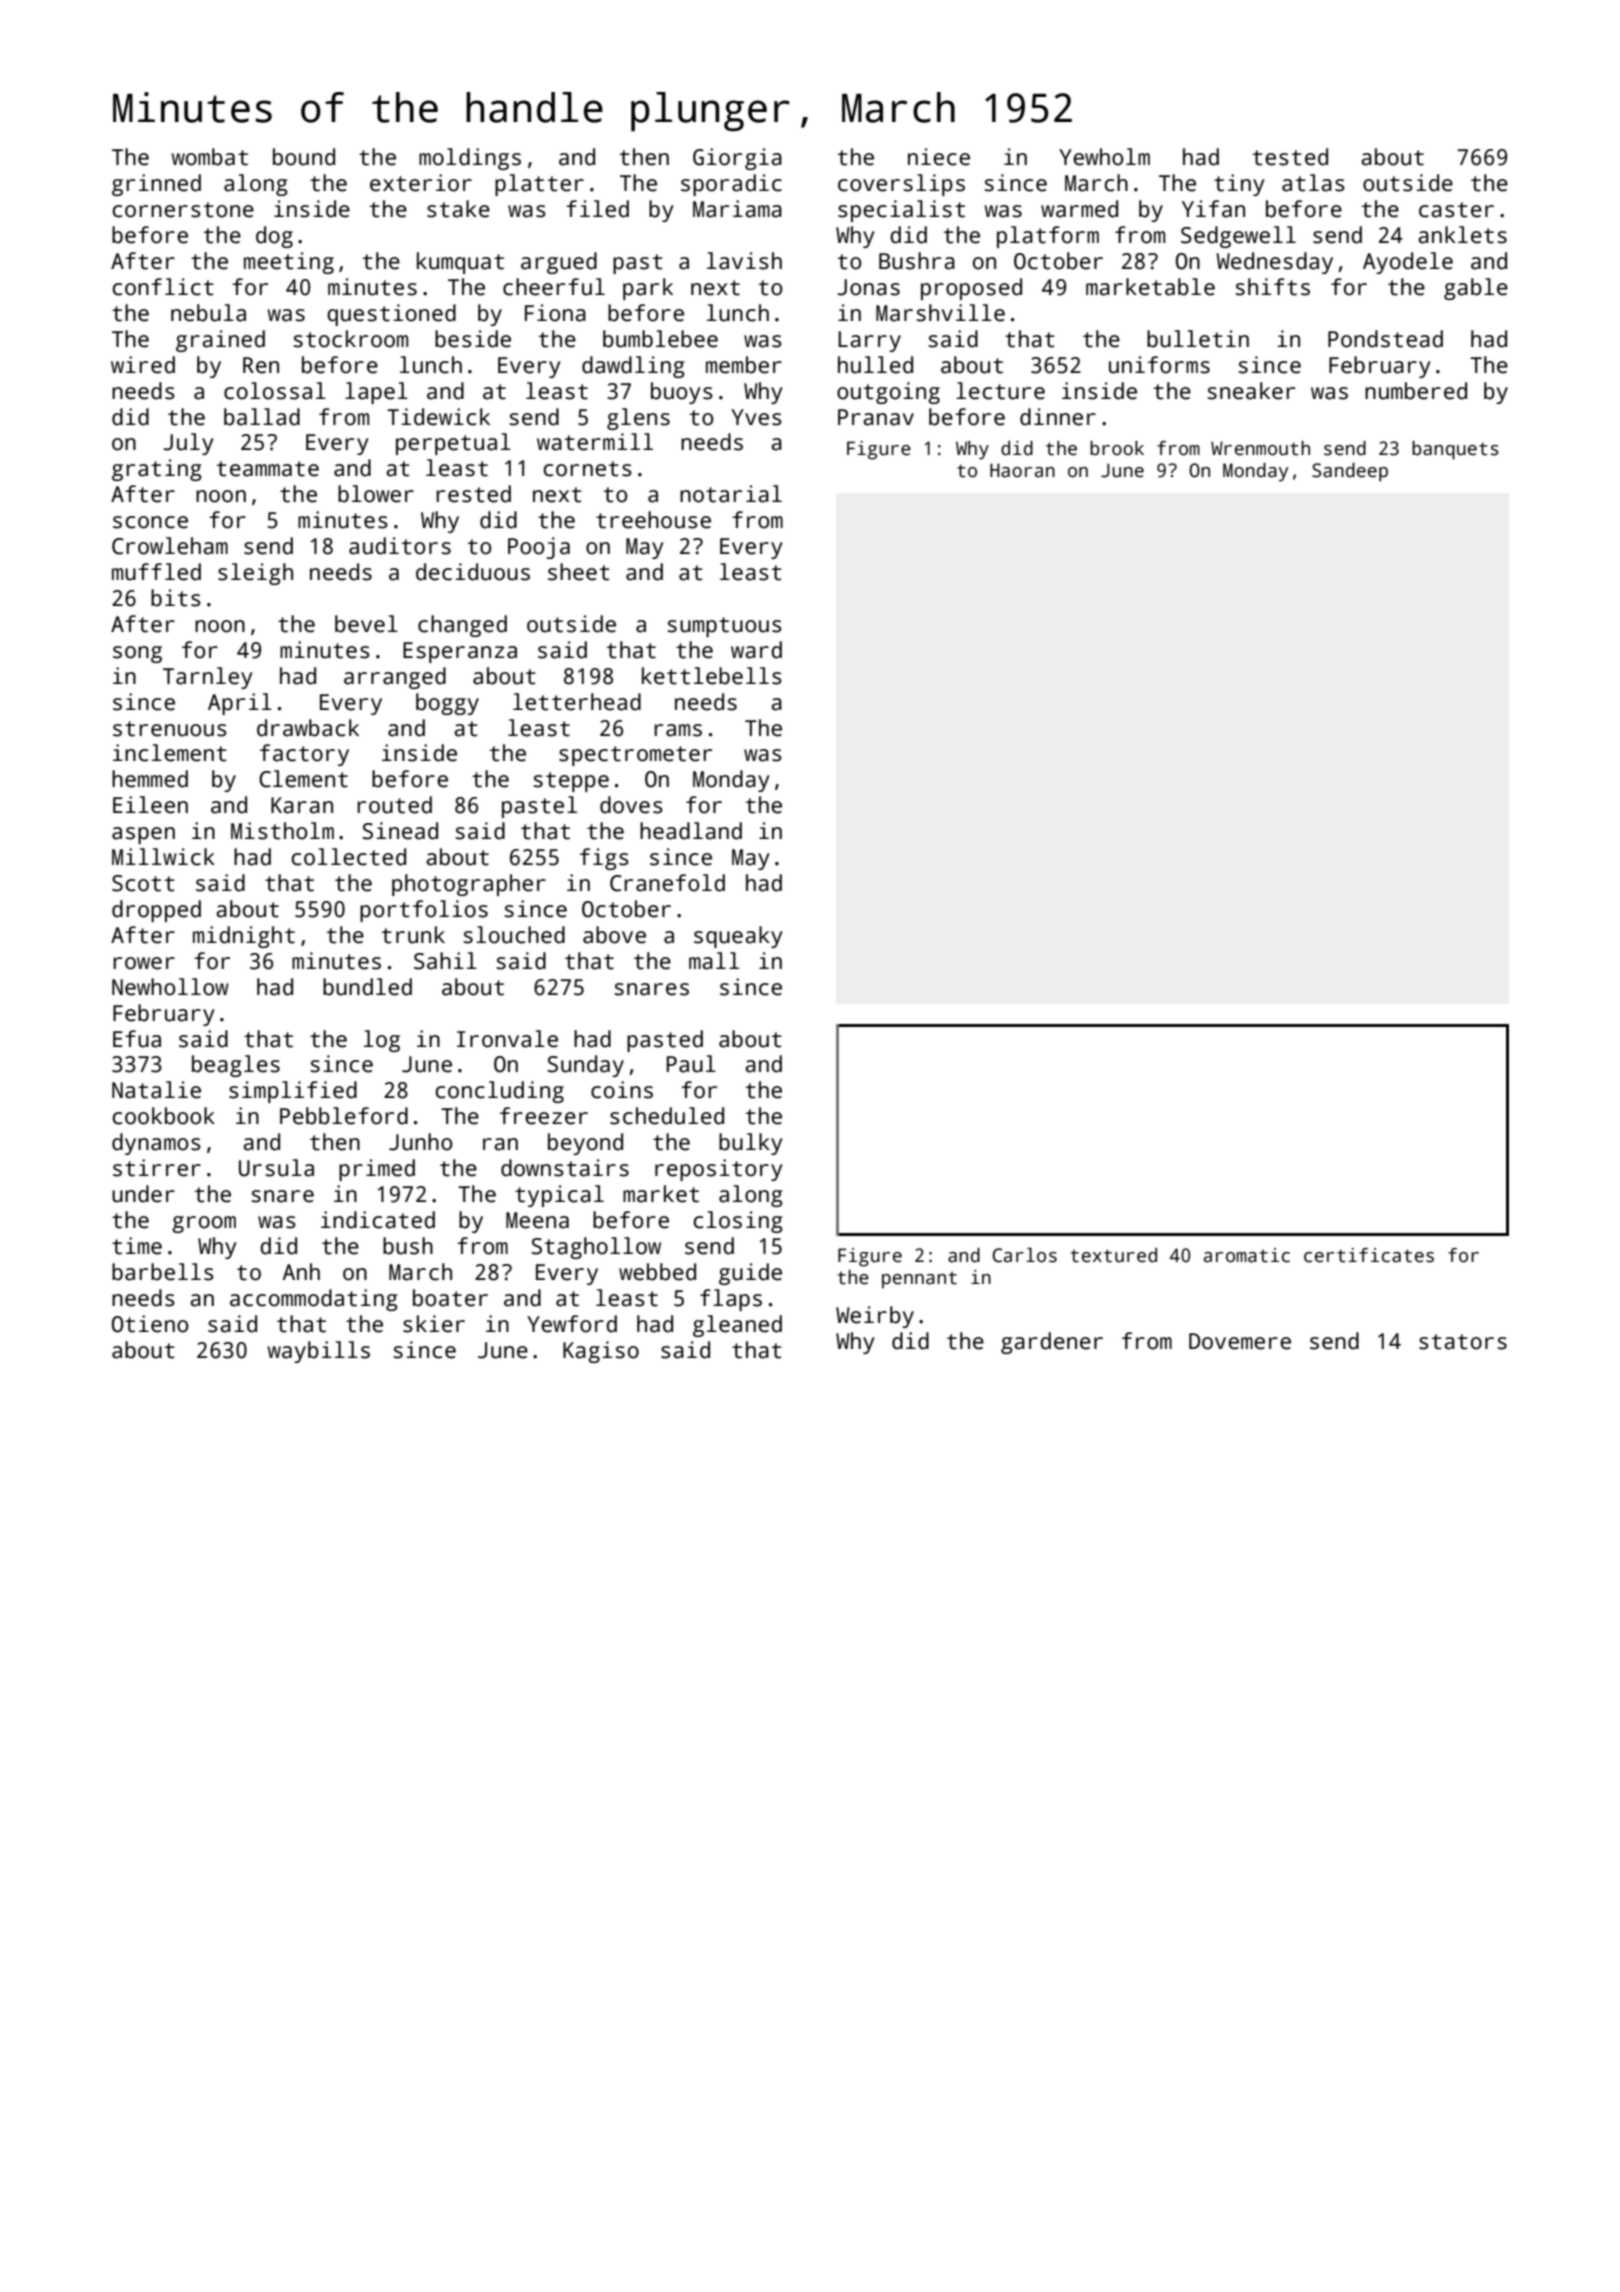 The height and width of the screenshot is (2292, 1620). What do you see at coordinates (1476, 289) in the screenshot?
I see `gable` at bounding box center [1476, 289].
